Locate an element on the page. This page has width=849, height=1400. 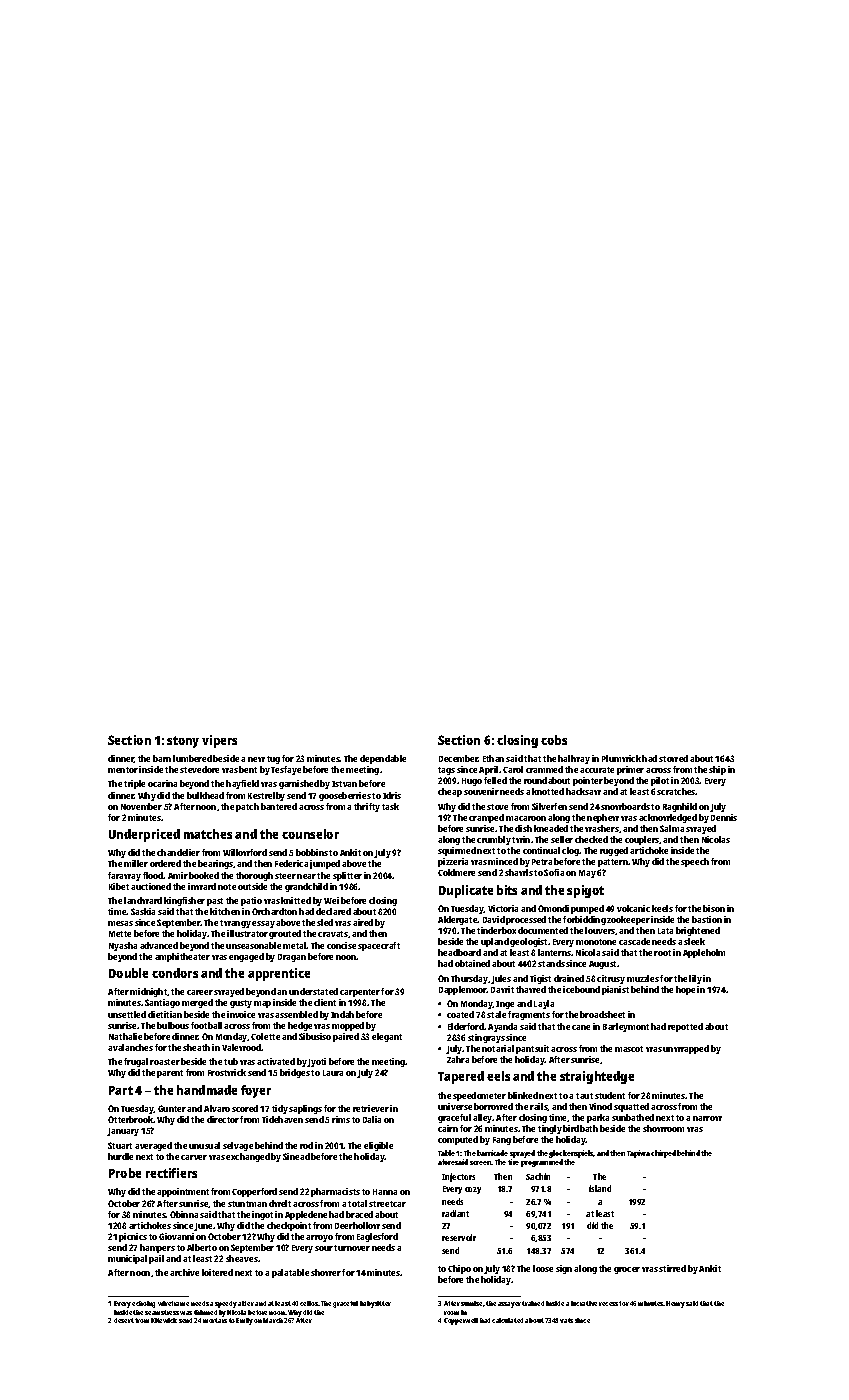
Tidehaven is located at coordinates (282, 1119).
